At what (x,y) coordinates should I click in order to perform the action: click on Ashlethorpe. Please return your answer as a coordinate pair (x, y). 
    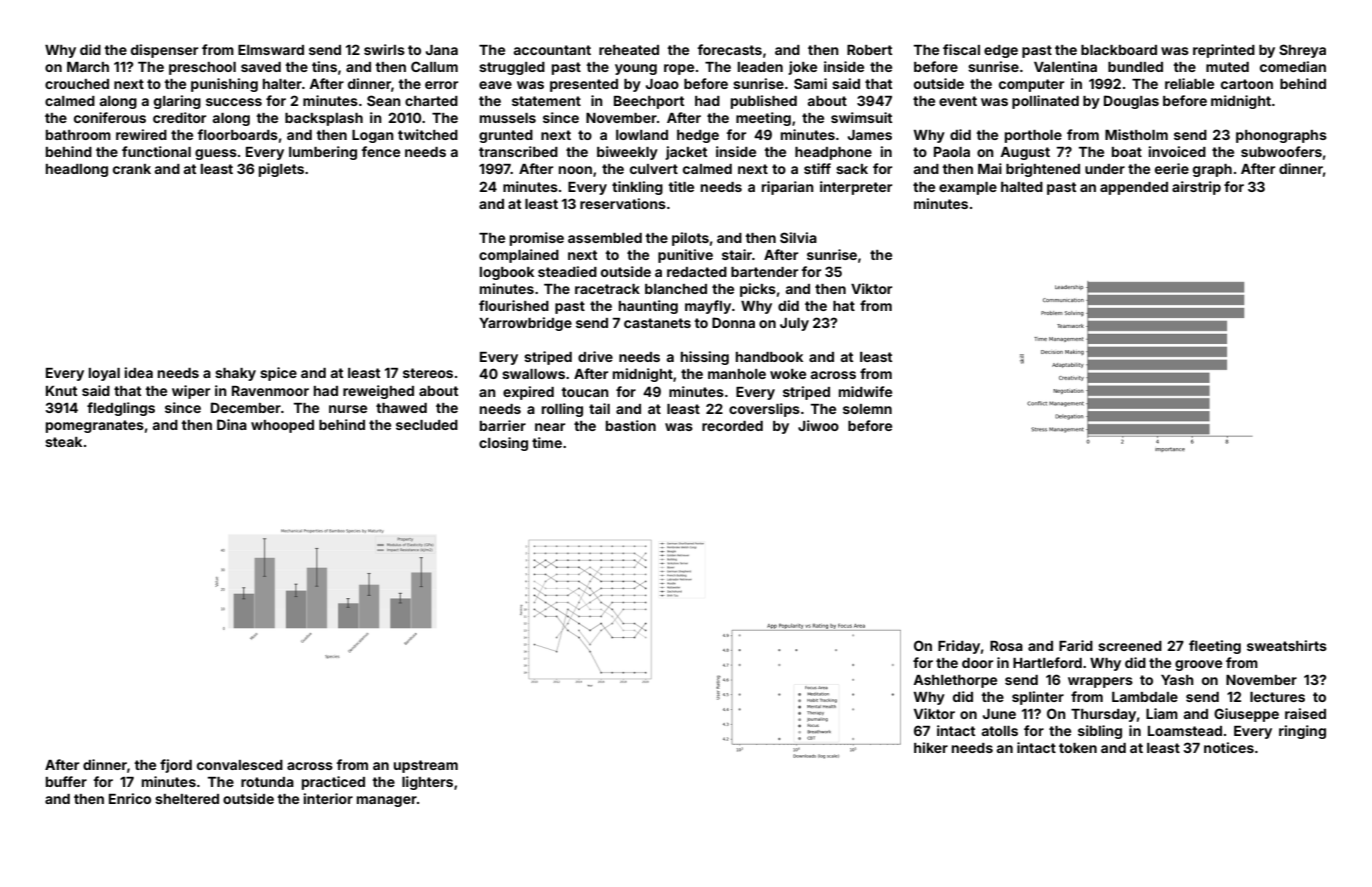
    Looking at the image, I should click on (955, 681).
